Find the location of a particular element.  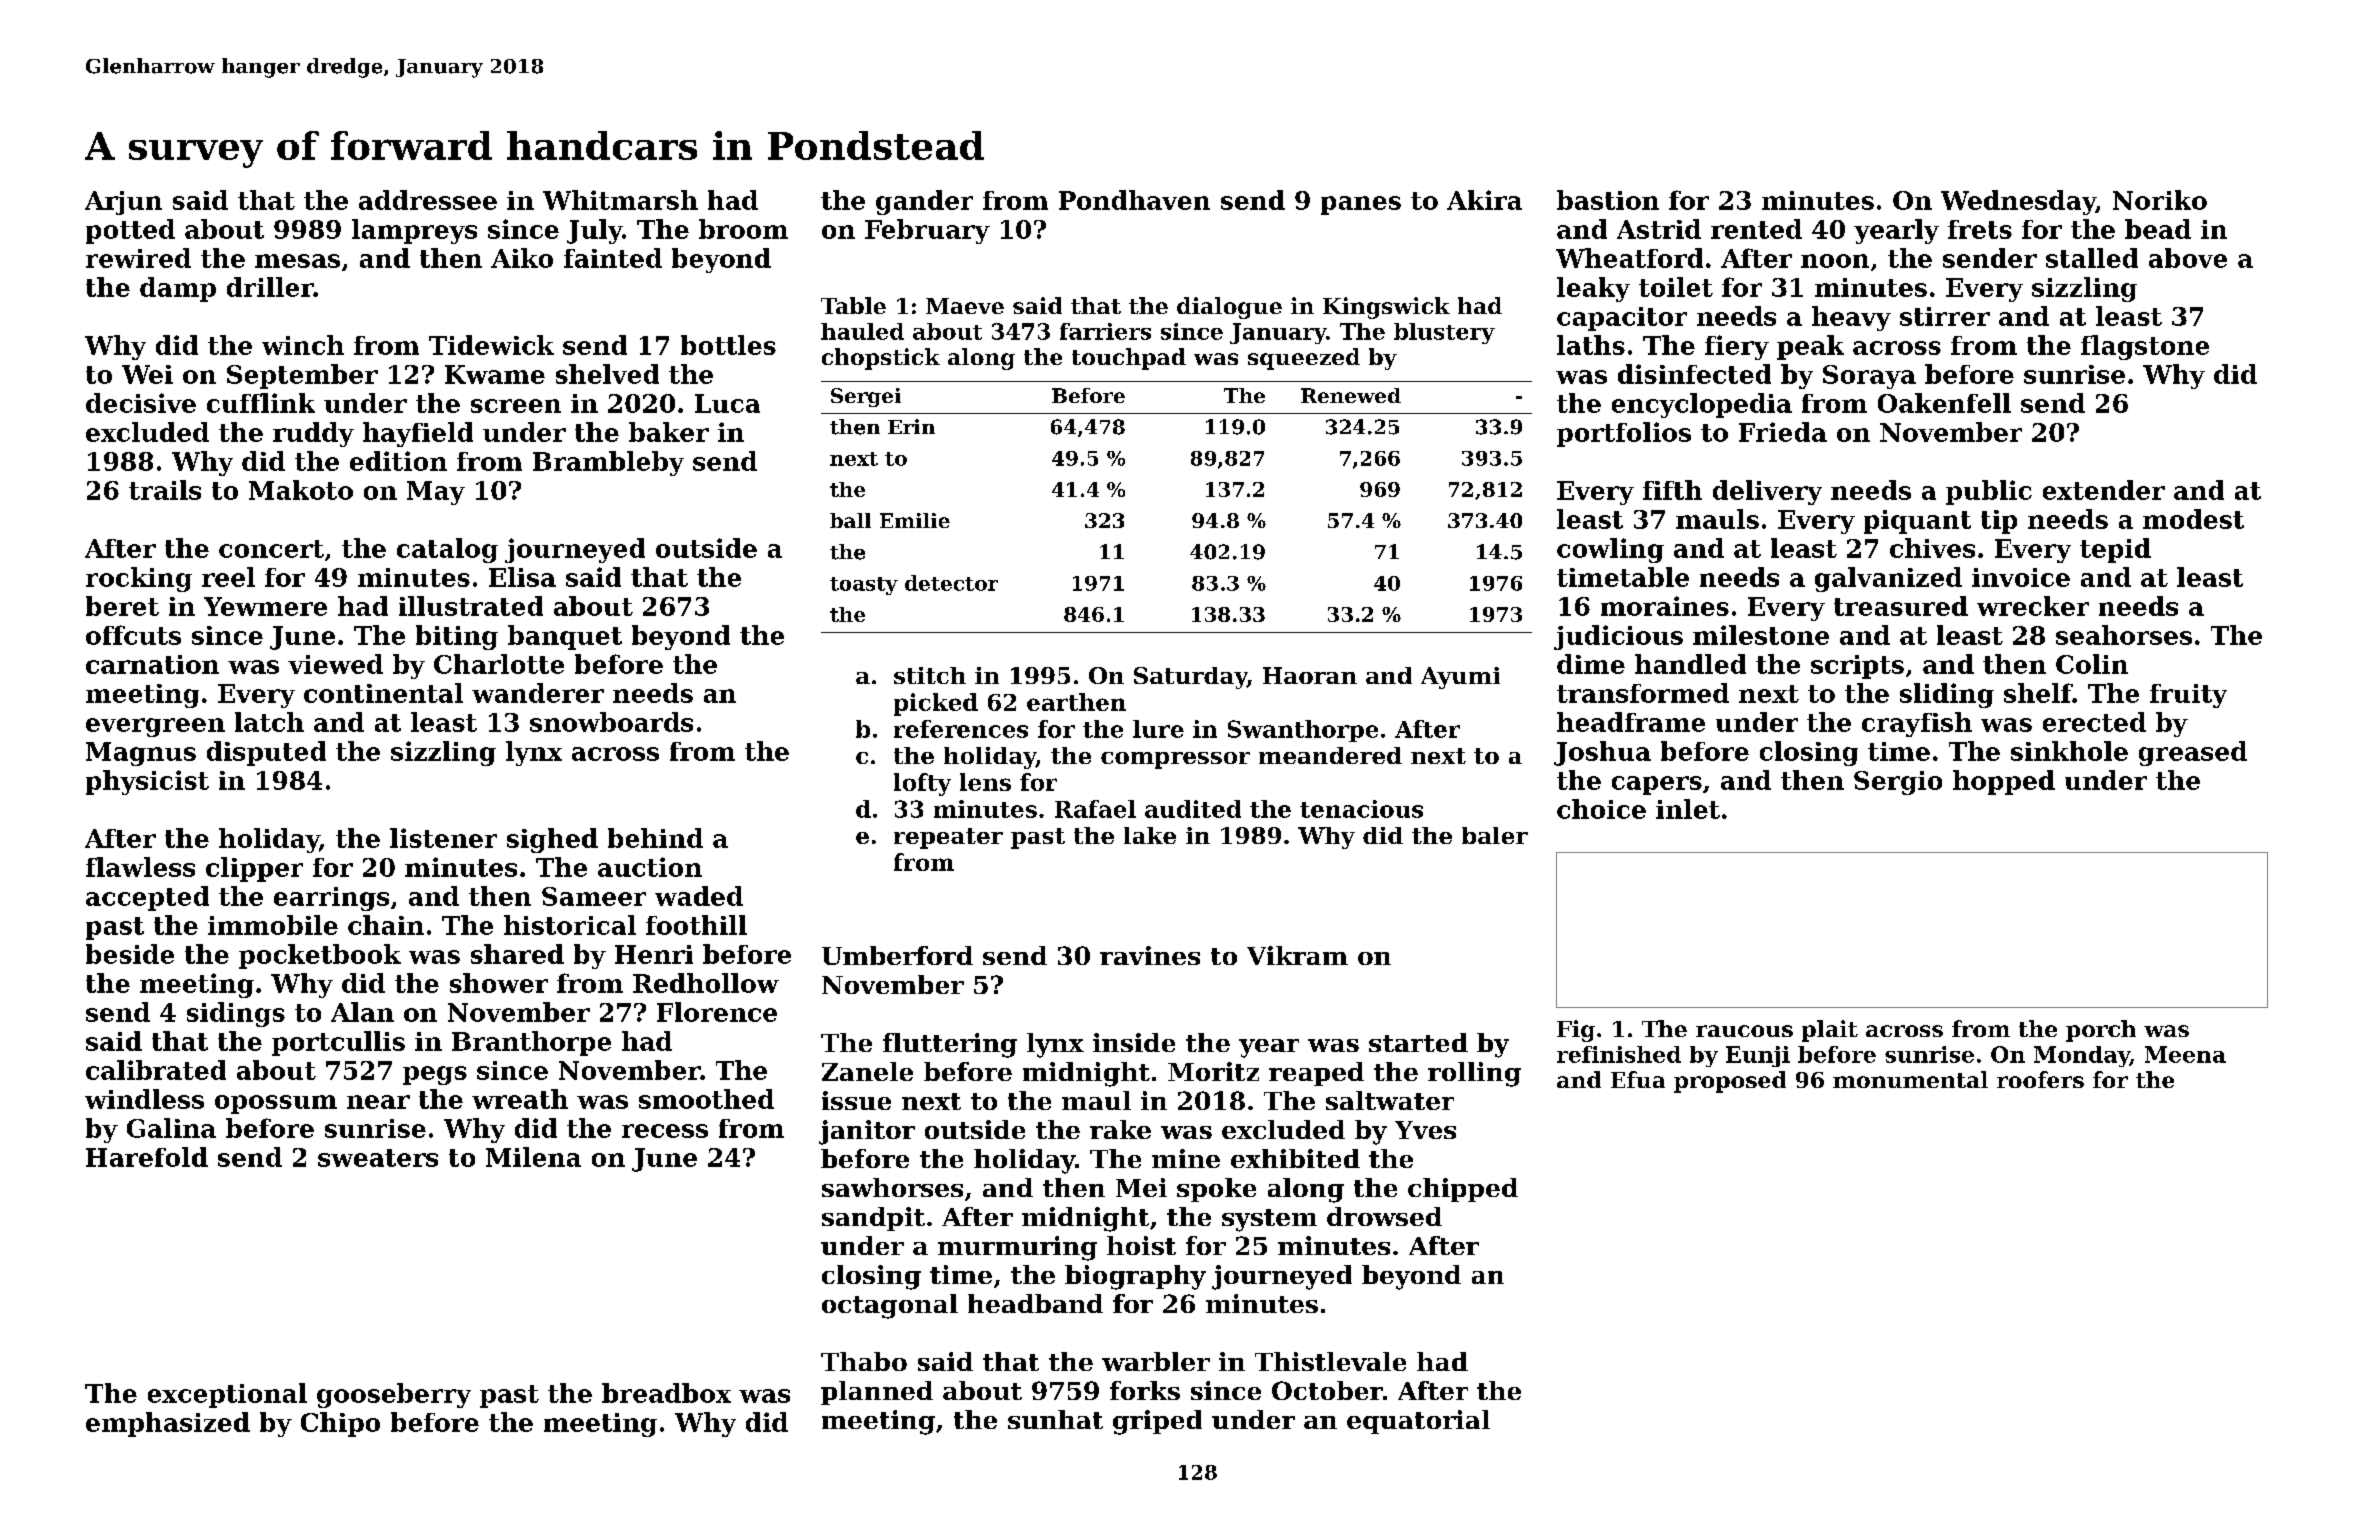

picked is located at coordinates (936, 704).
